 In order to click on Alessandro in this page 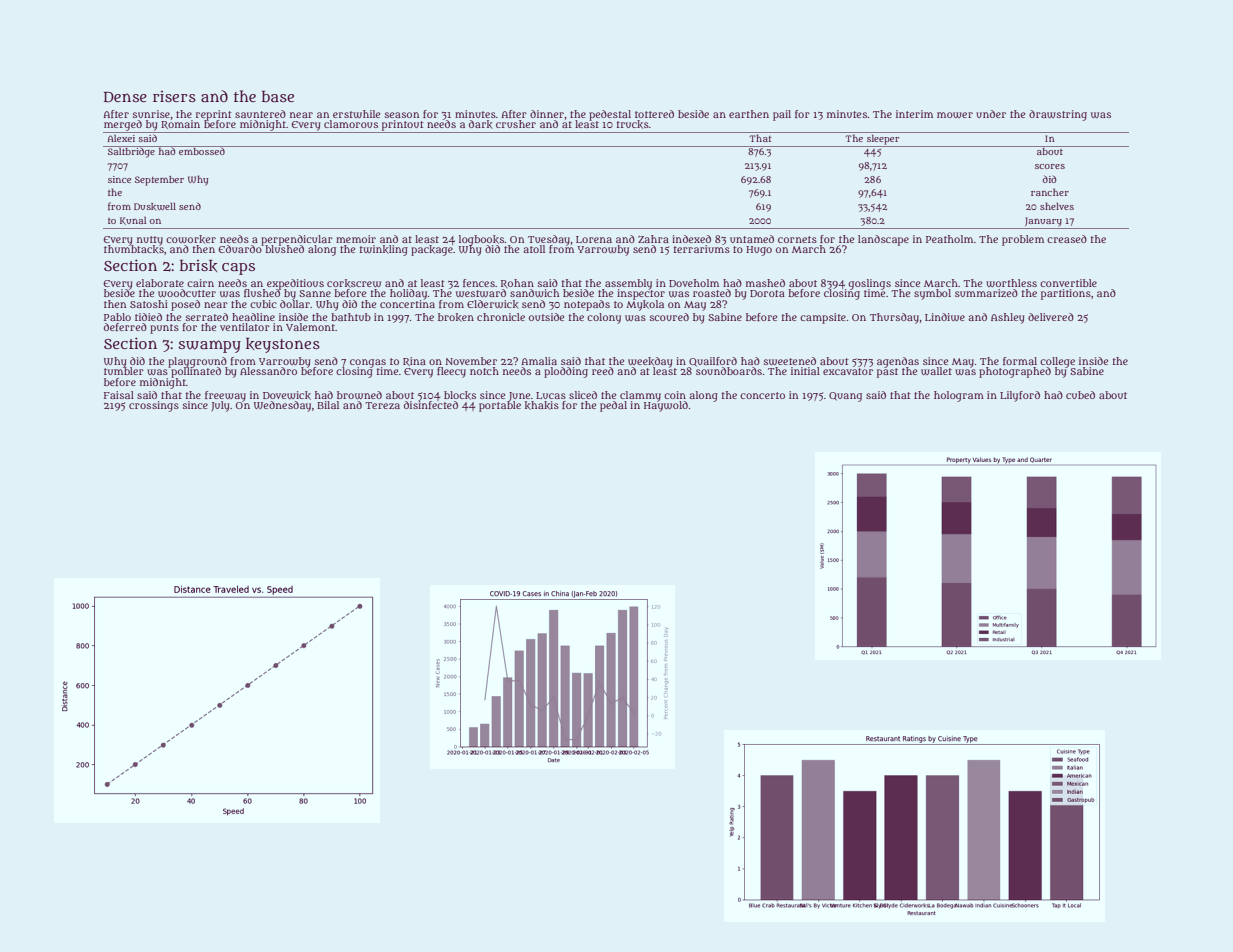, I will do `click(268, 371)`.
